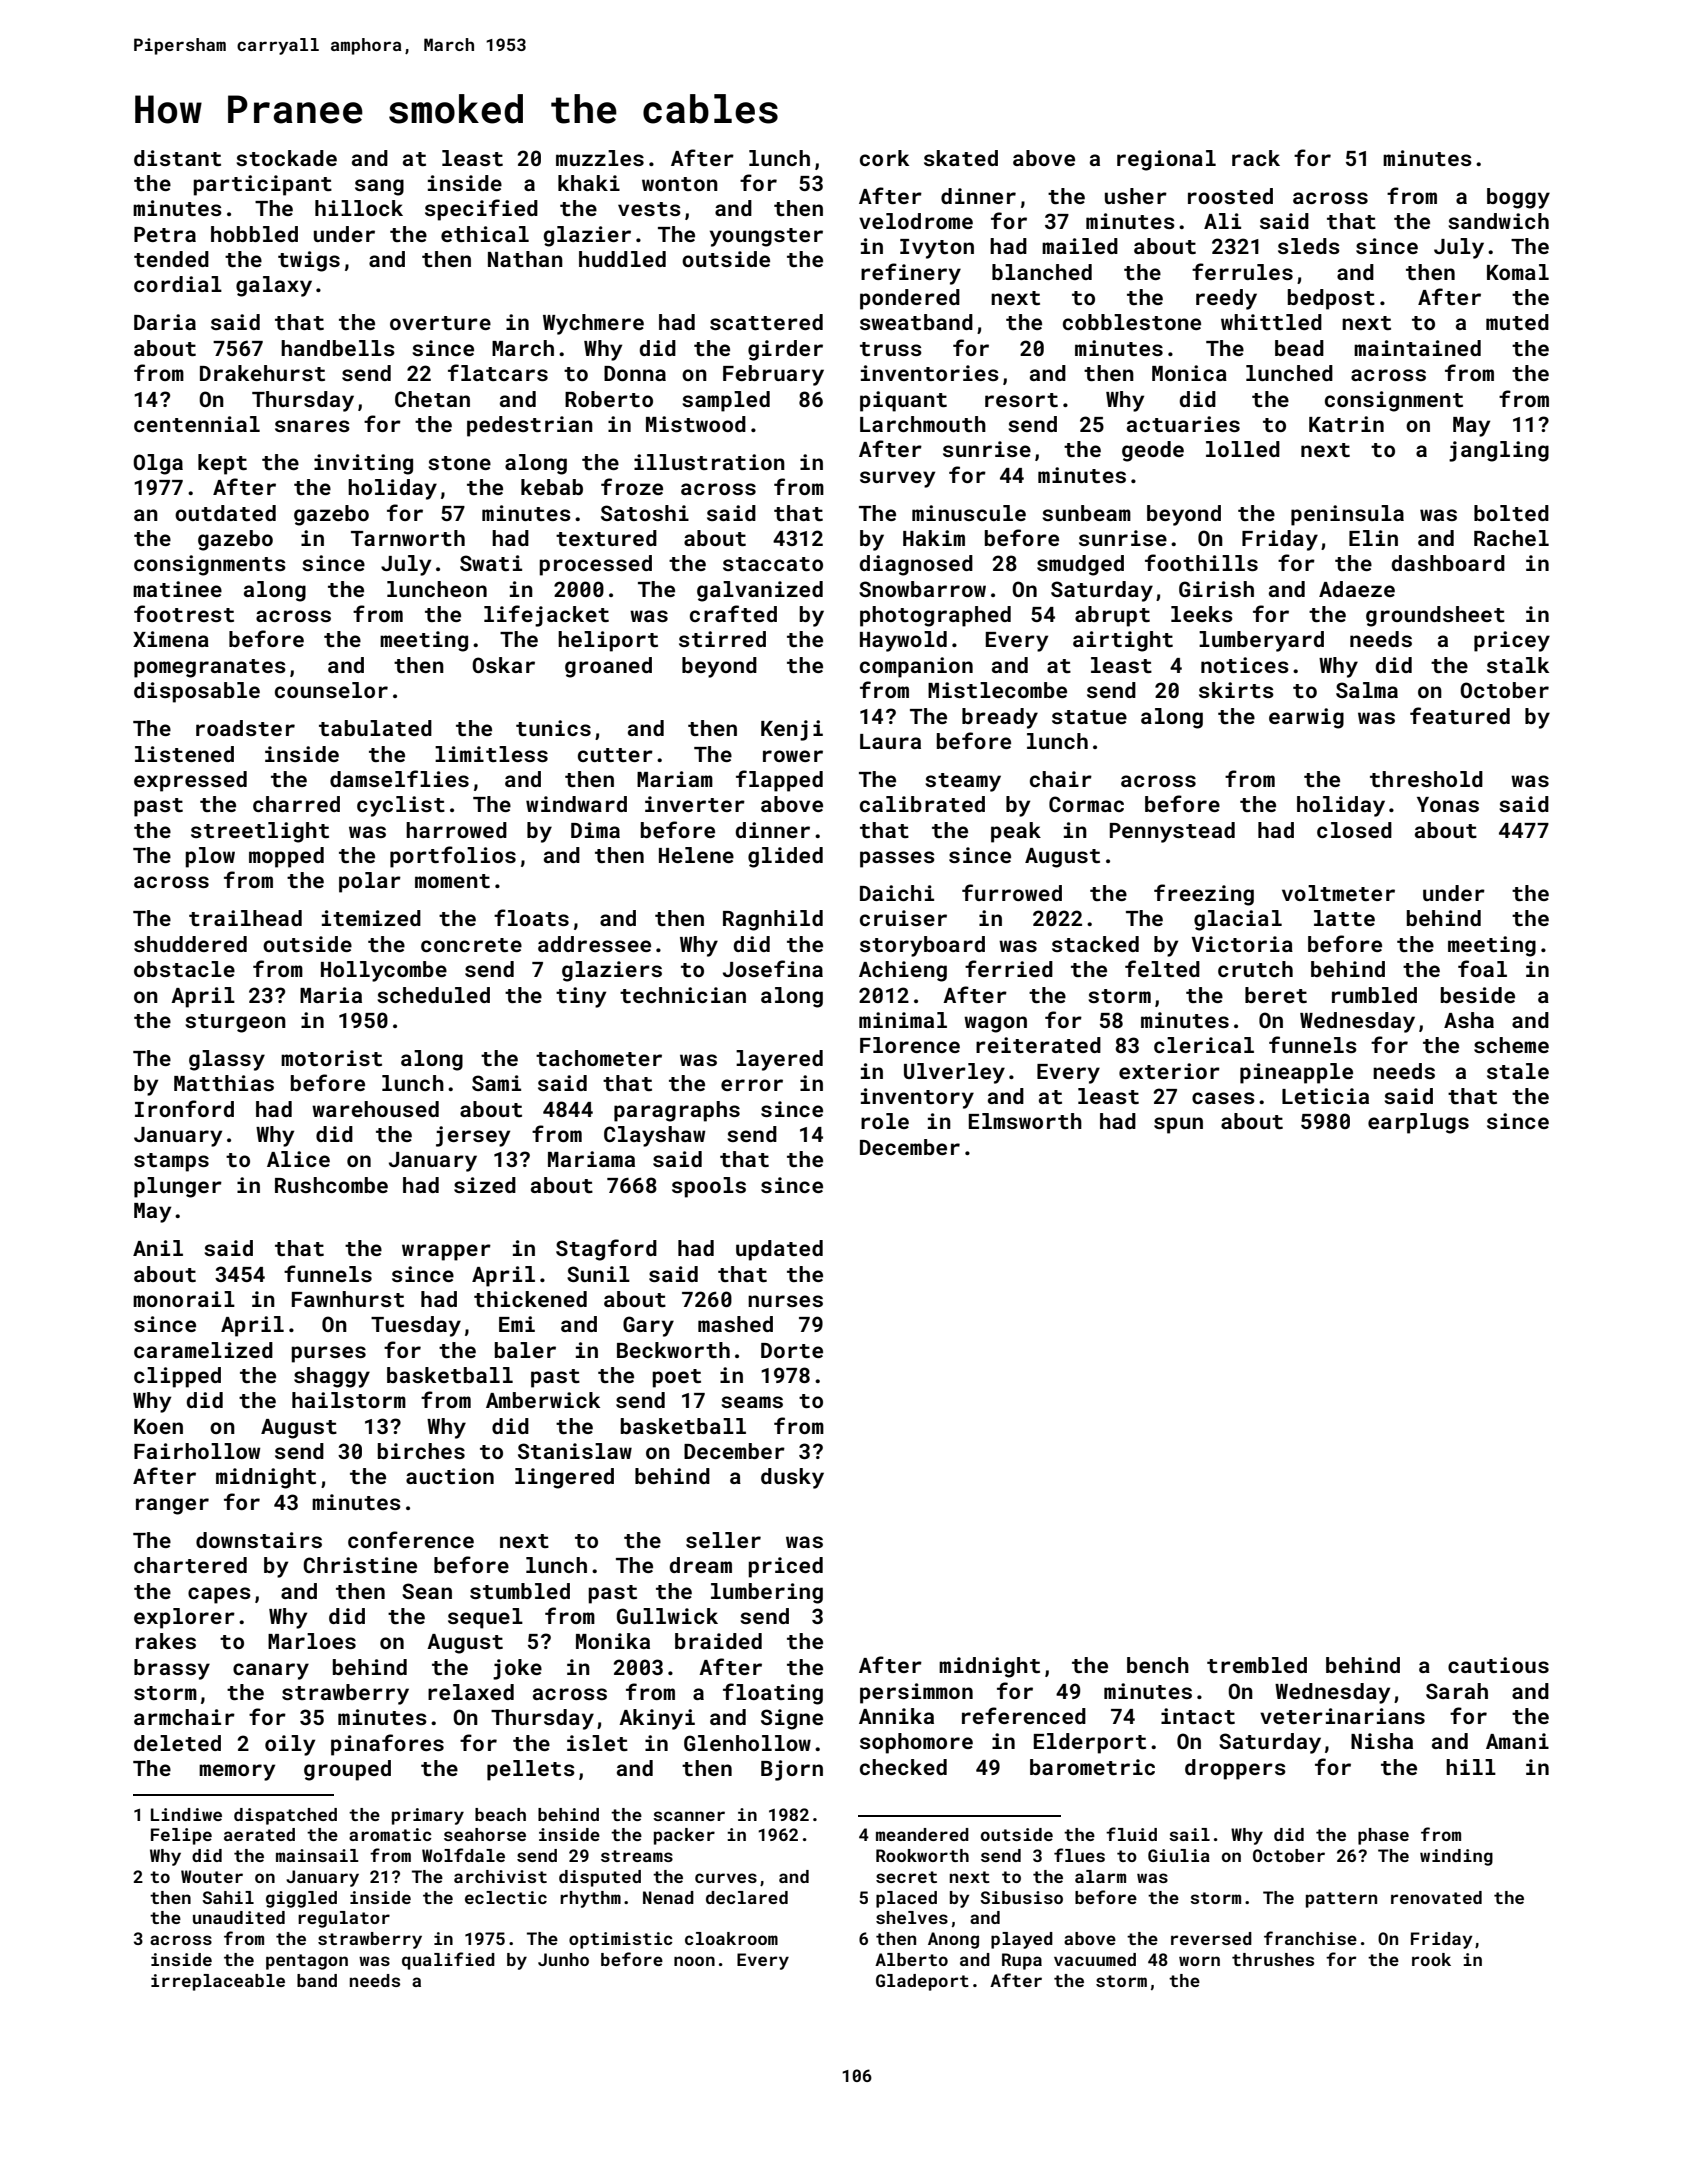 This screenshot has width=1683, height=2178. What do you see at coordinates (440, 323) in the screenshot?
I see `overture` at bounding box center [440, 323].
